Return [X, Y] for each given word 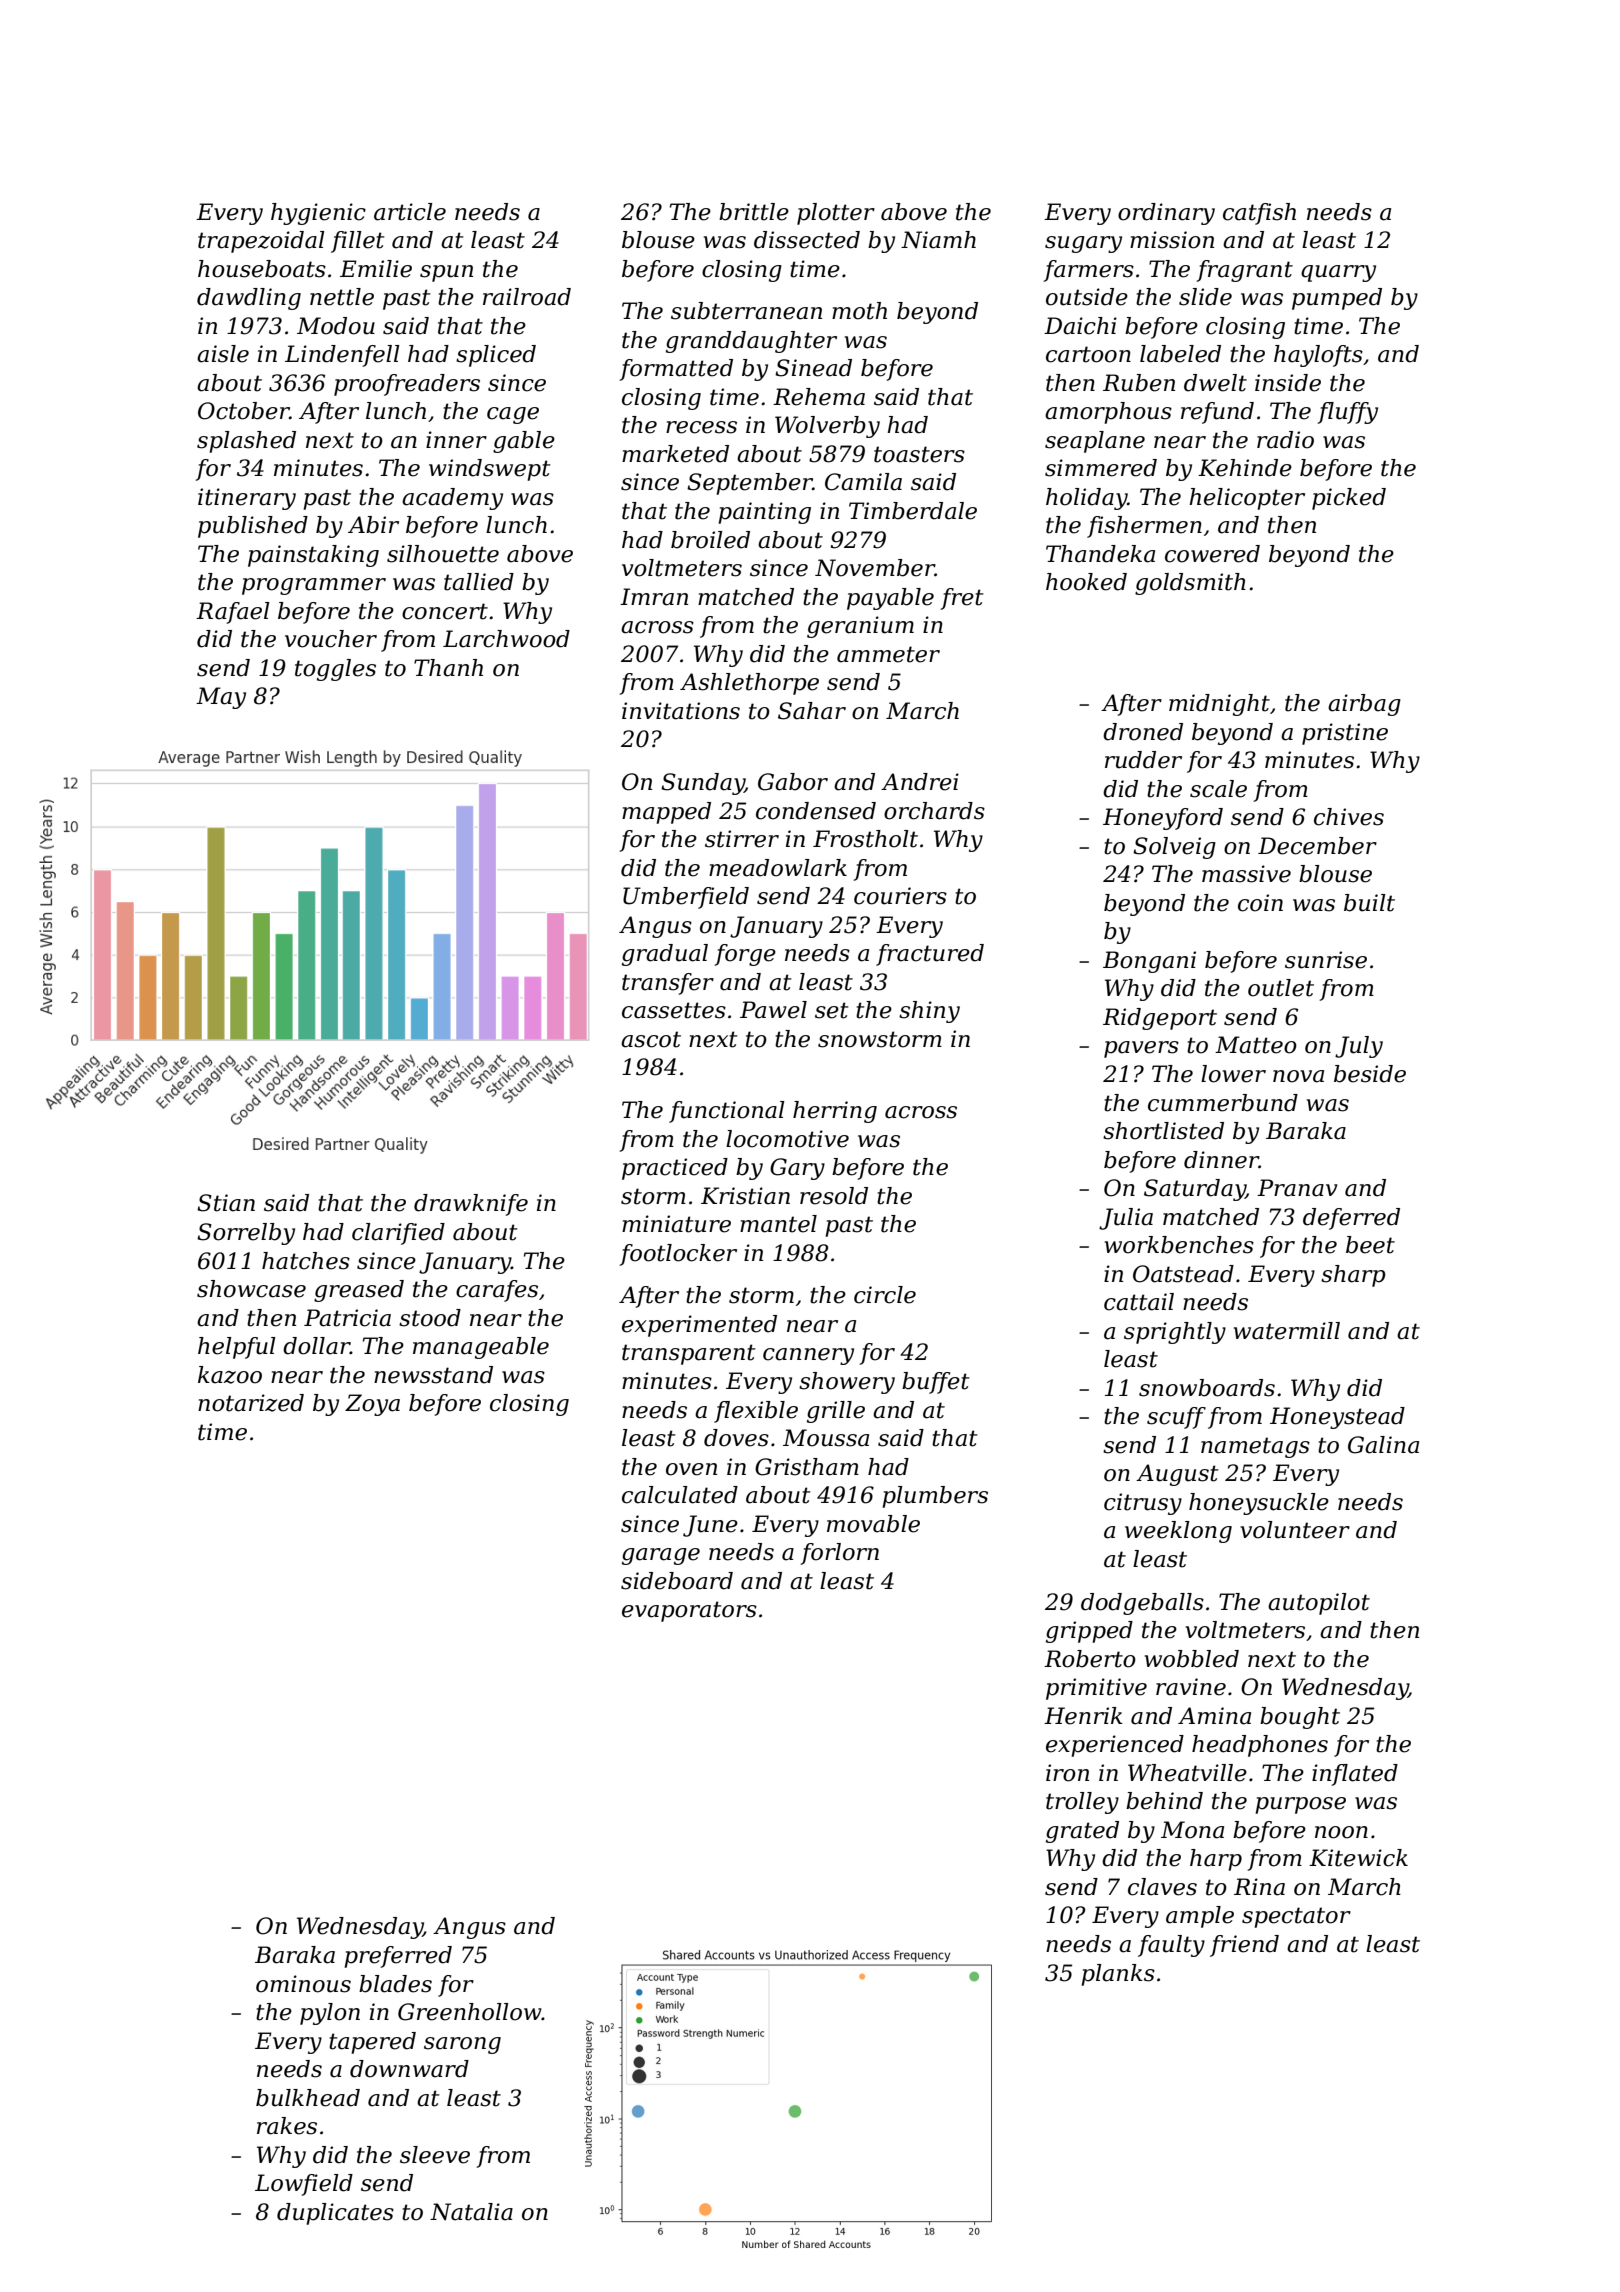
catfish [1259, 214]
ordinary [1166, 214]
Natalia [471, 2212]
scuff [1176, 1418]
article [410, 212]
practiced [675, 1169]
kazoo [230, 1375]
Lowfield [304, 2185]
